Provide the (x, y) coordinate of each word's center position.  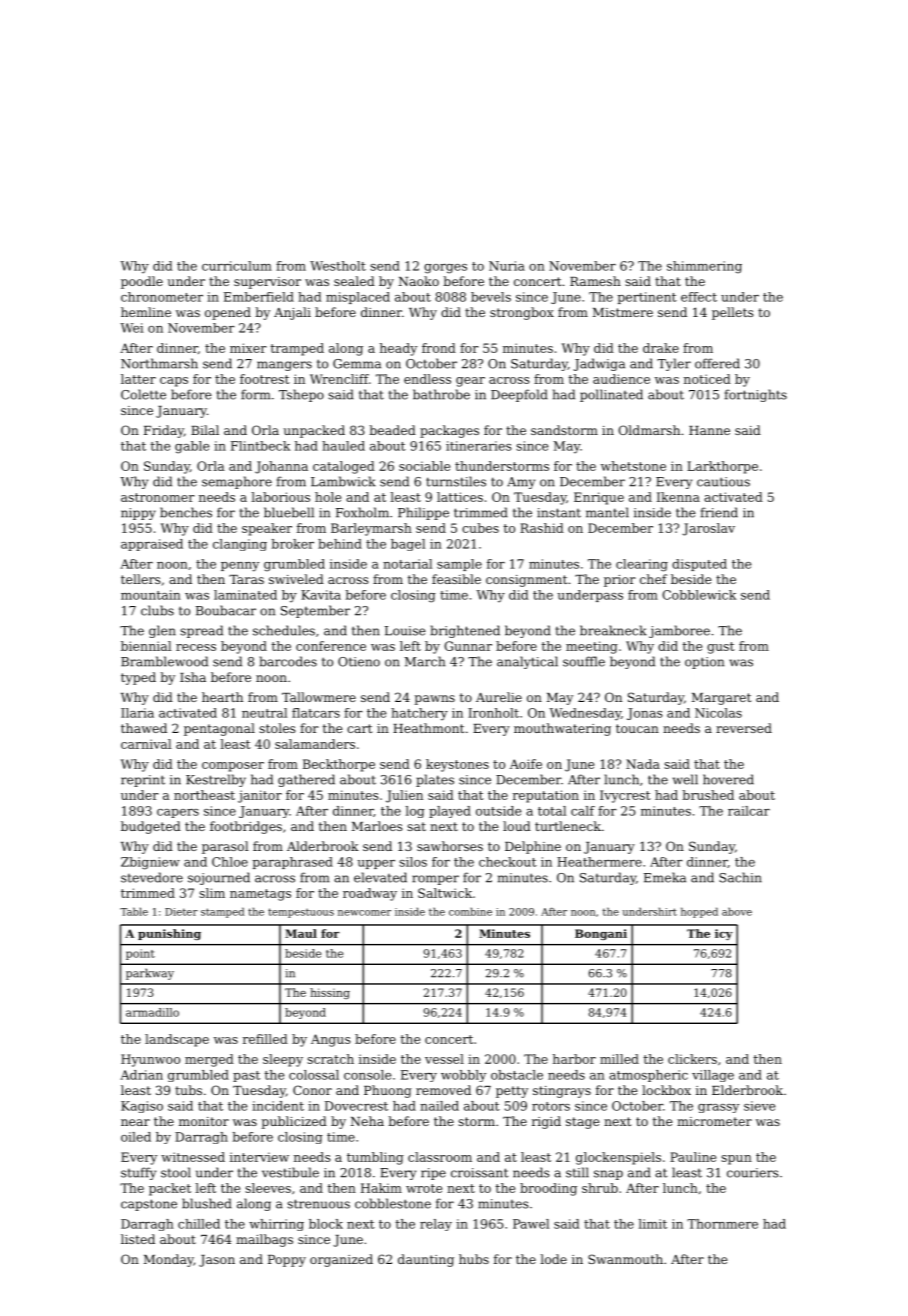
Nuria (507, 266)
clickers (692, 1059)
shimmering (704, 267)
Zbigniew (150, 863)
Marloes (377, 826)
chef (653, 579)
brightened (465, 631)
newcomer (364, 913)
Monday (169, 1260)
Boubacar (226, 610)
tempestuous (301, 913)
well (685, 779)
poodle (142, 282)
